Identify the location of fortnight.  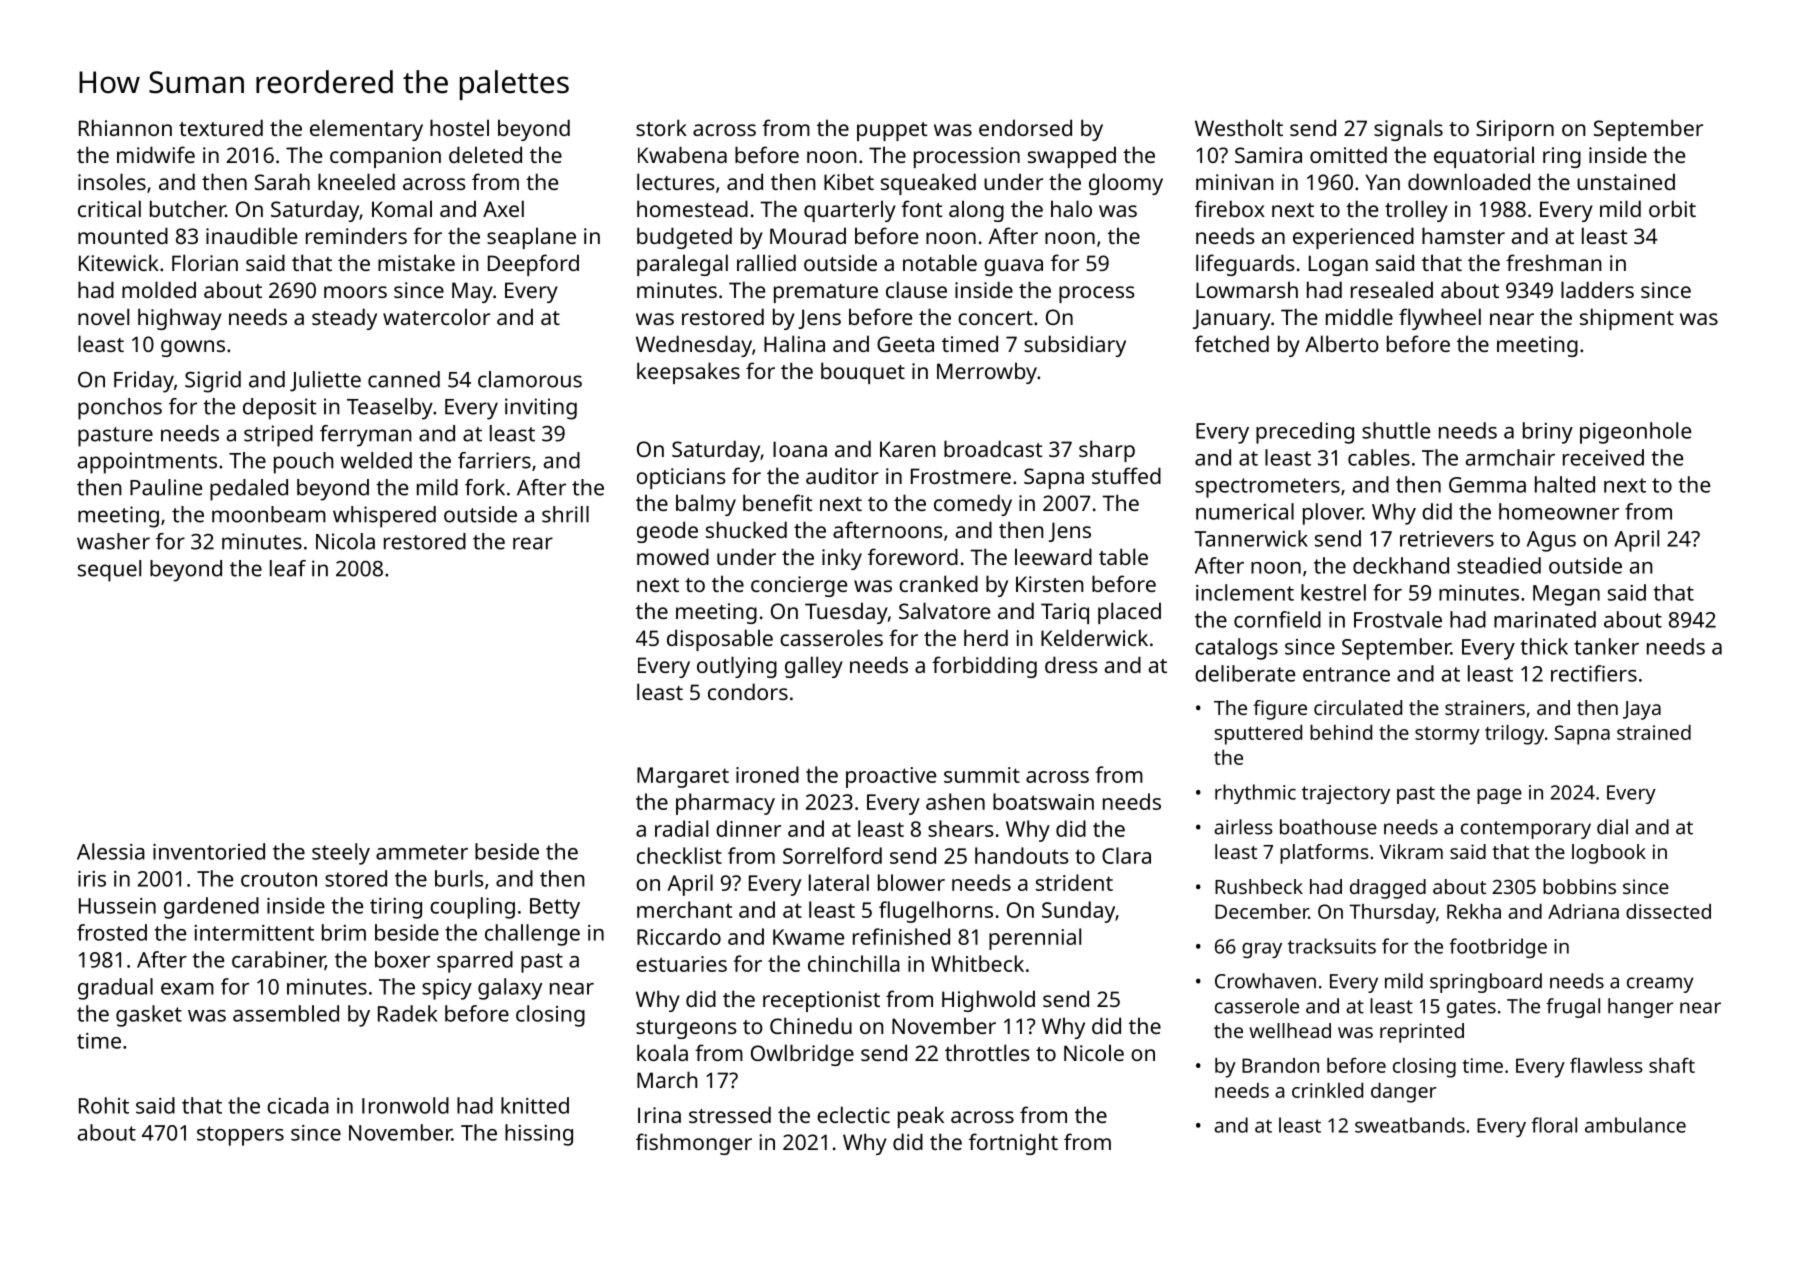
(1013, 1144).
